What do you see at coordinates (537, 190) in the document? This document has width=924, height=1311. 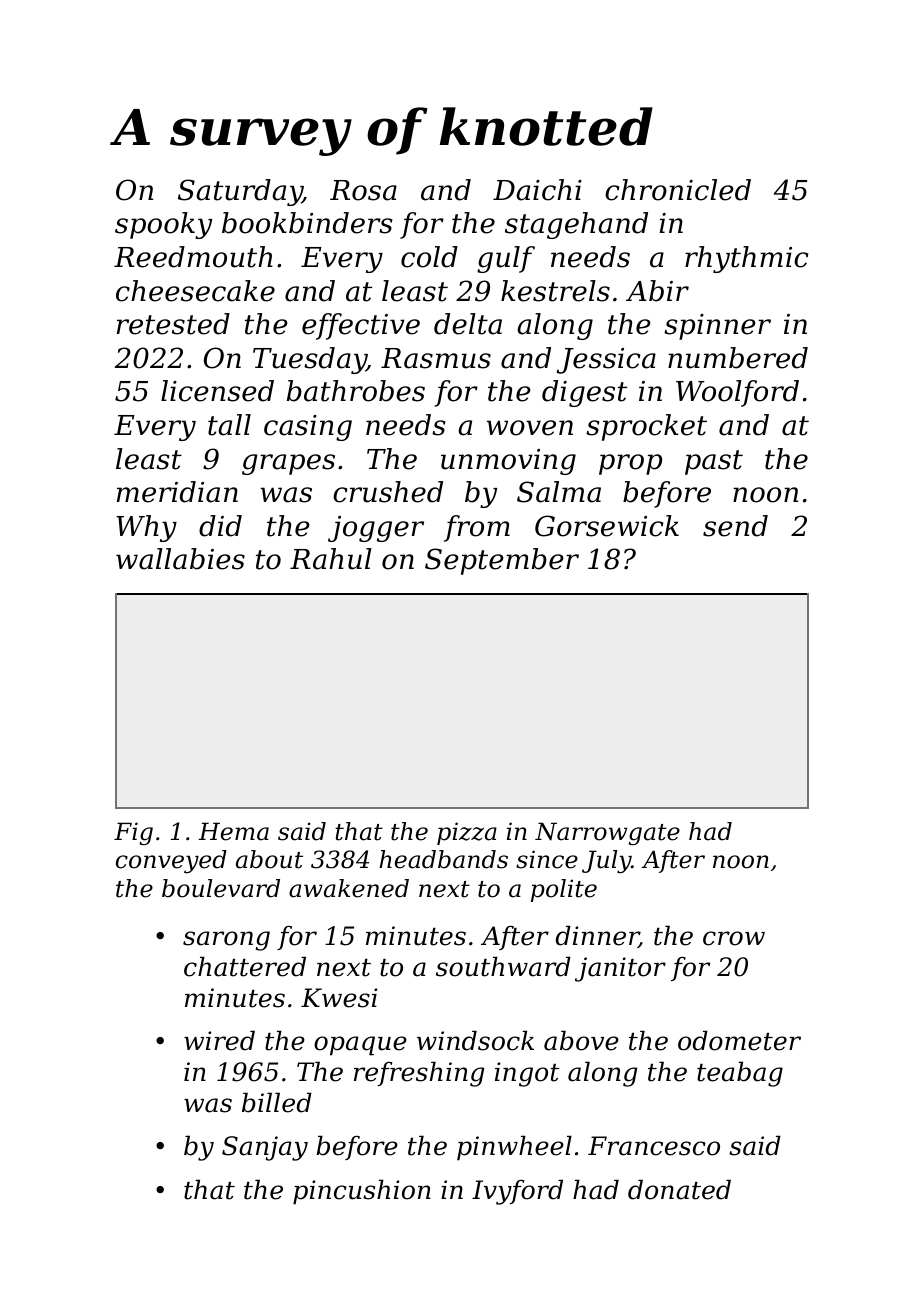 I see `Daichi` at bounding box center [537, 190].
